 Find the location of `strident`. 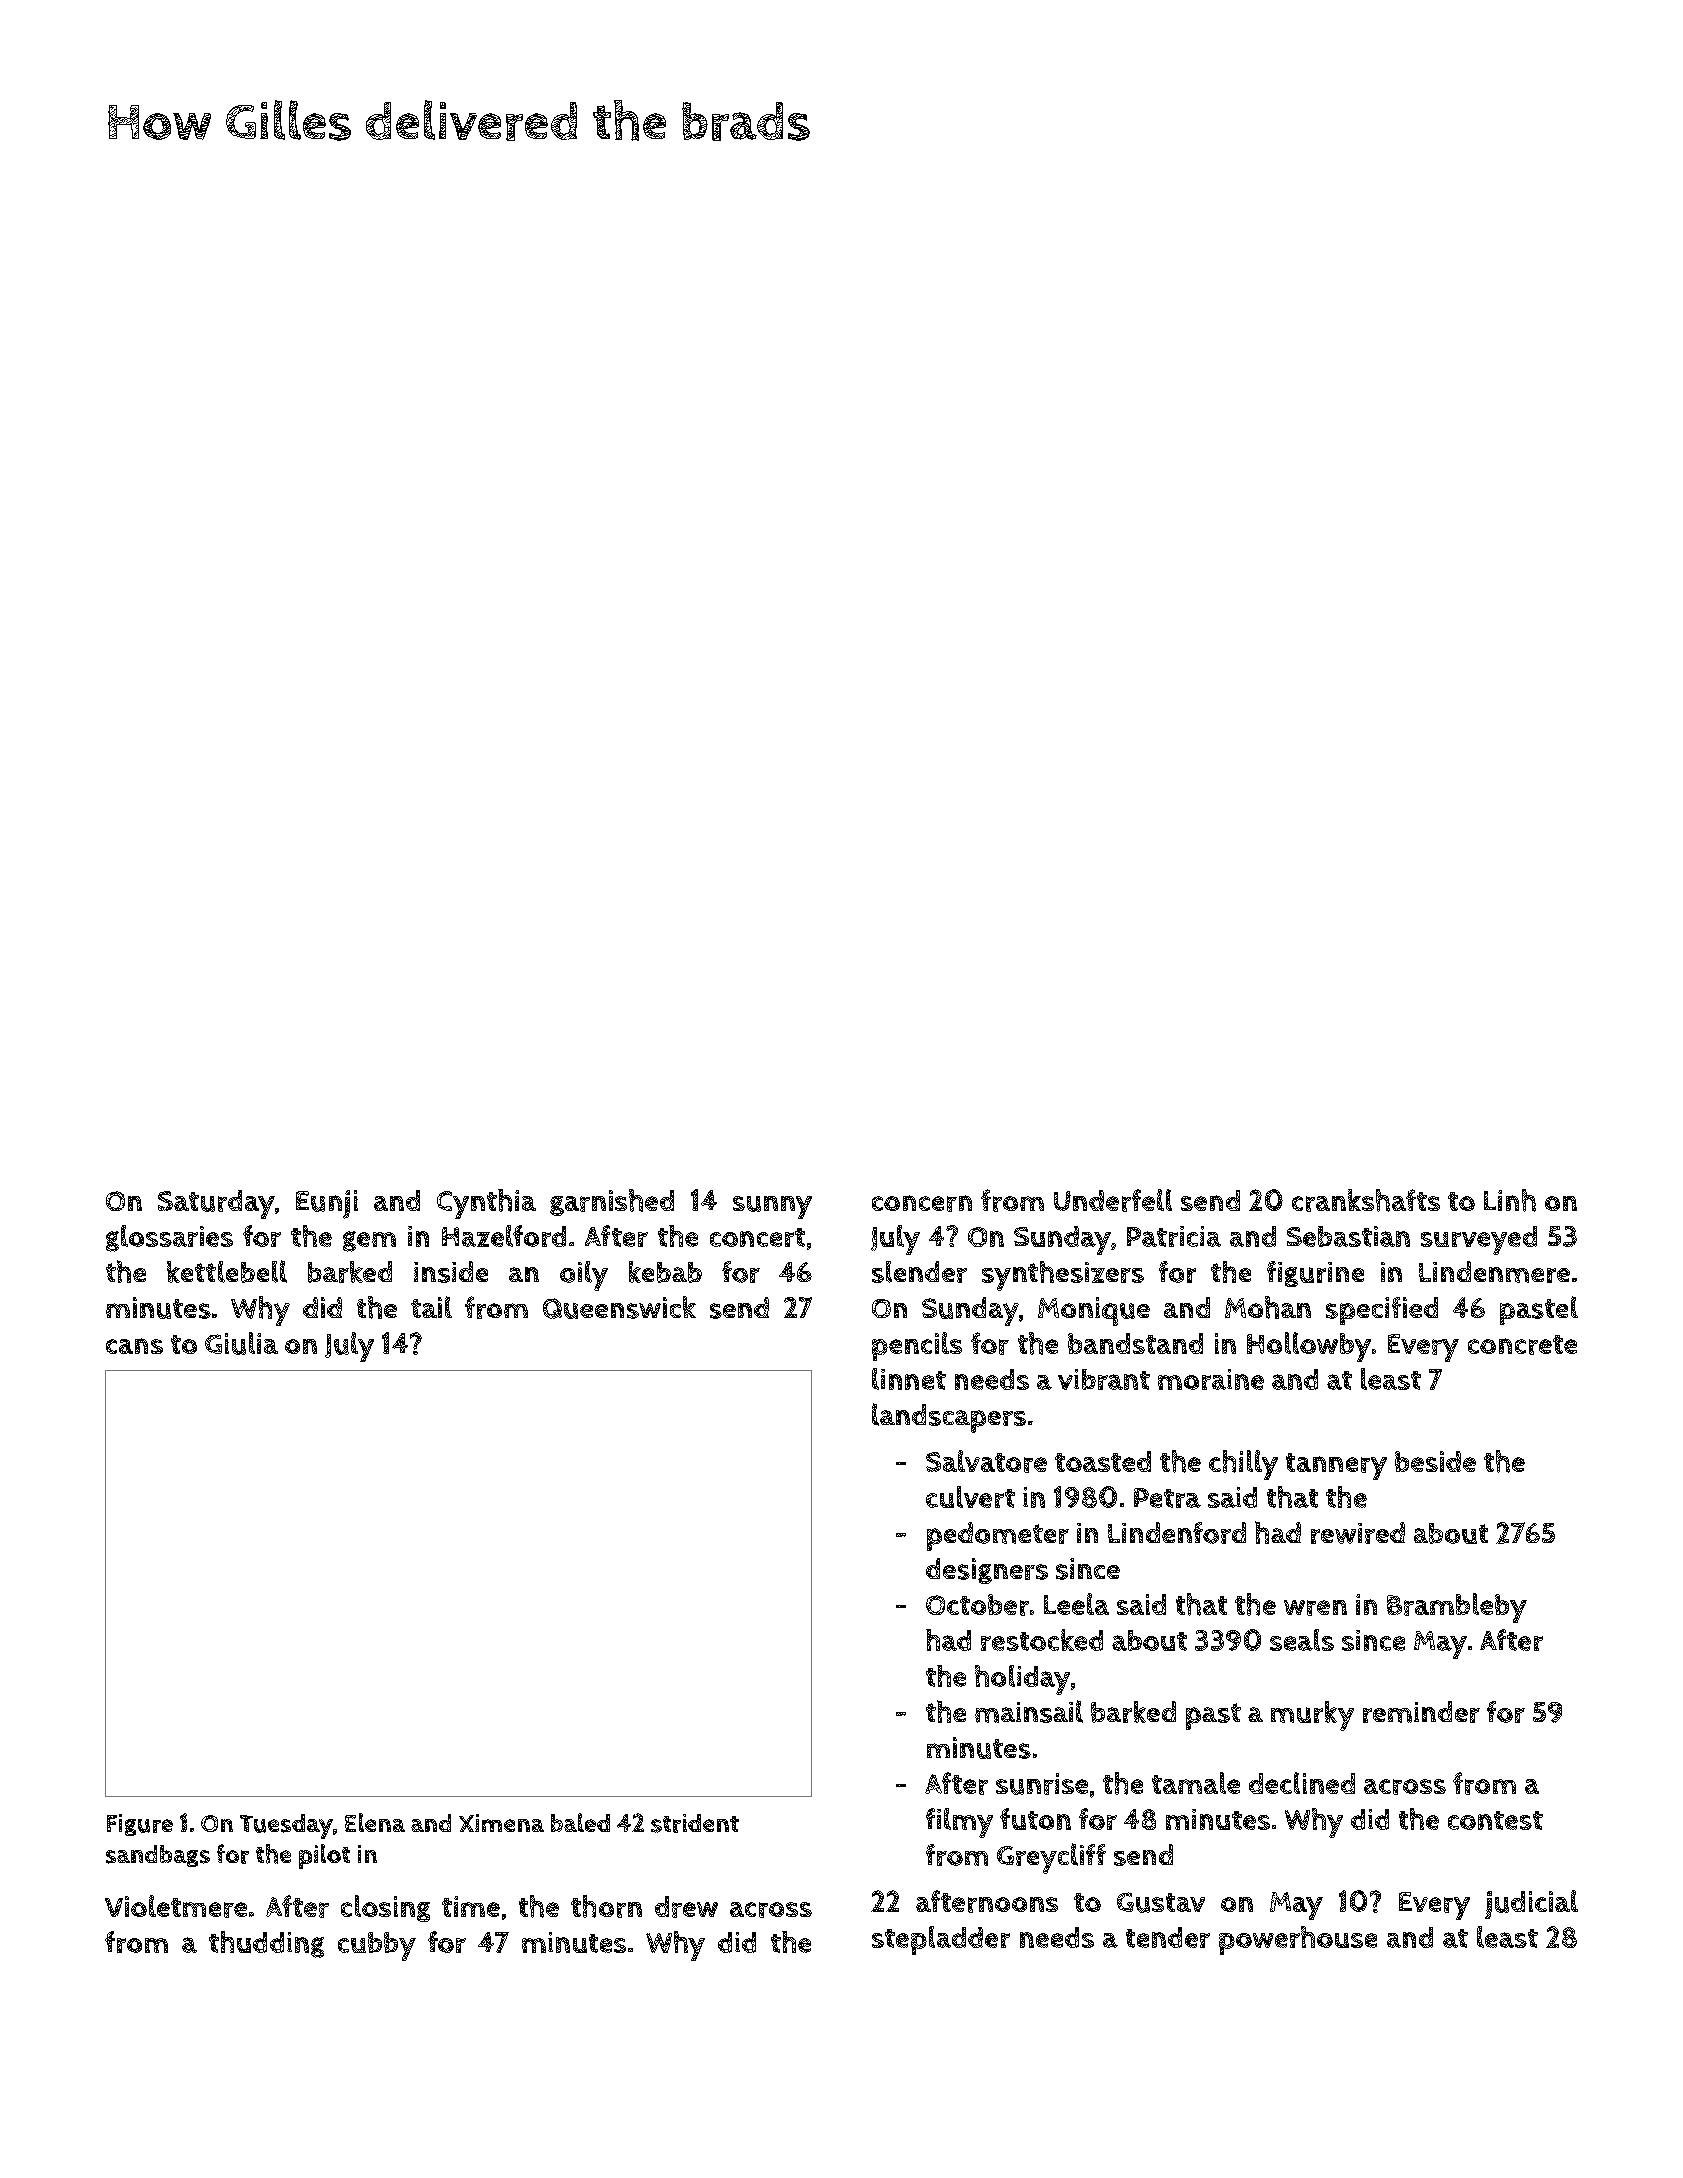

strident is located at coordinates (695, 1823).
